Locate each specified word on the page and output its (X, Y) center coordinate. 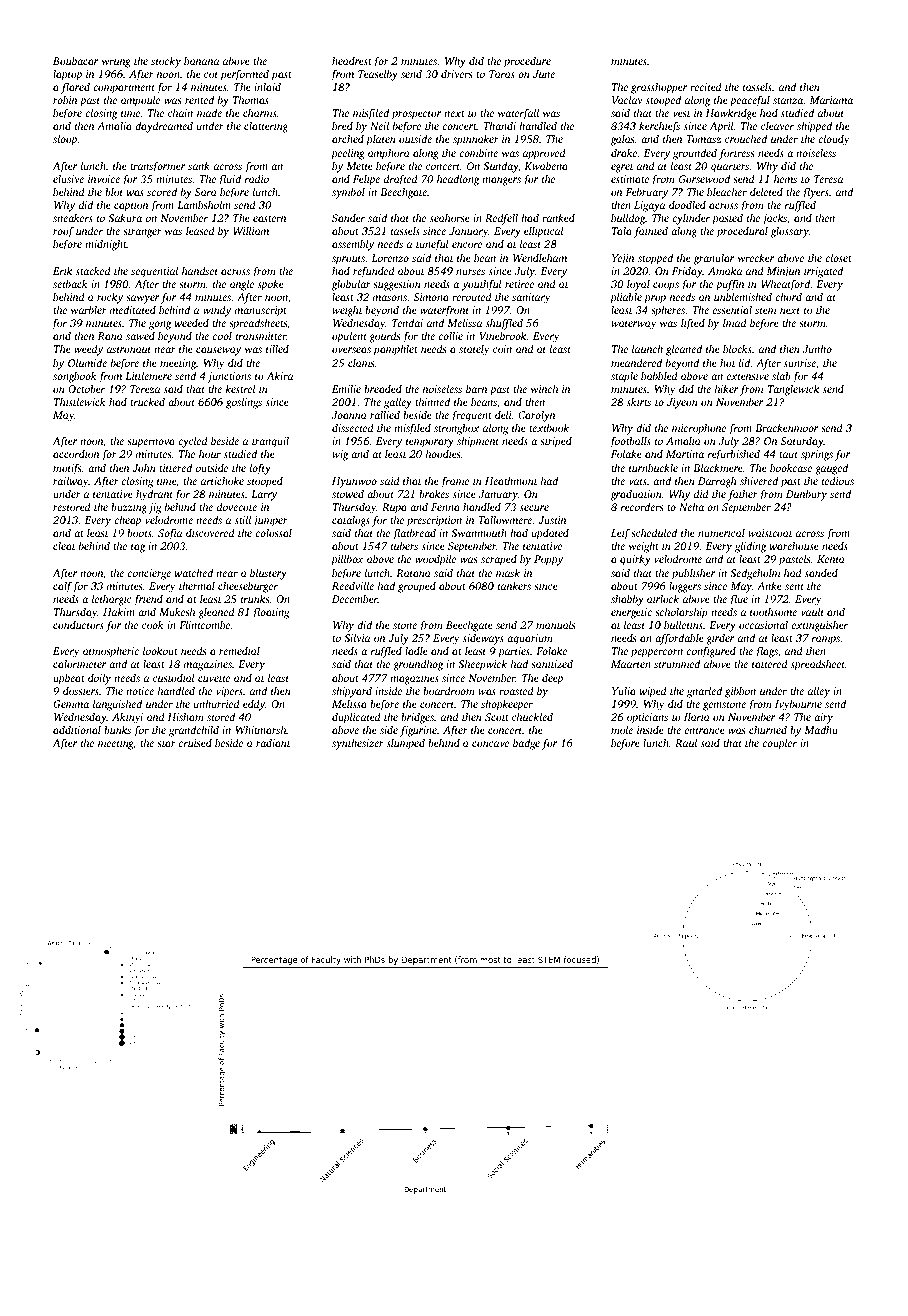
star (166, 743)
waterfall (518, 114)
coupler (779, 744)
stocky (166, 62)
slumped (406, 744)
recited (706, 87)
